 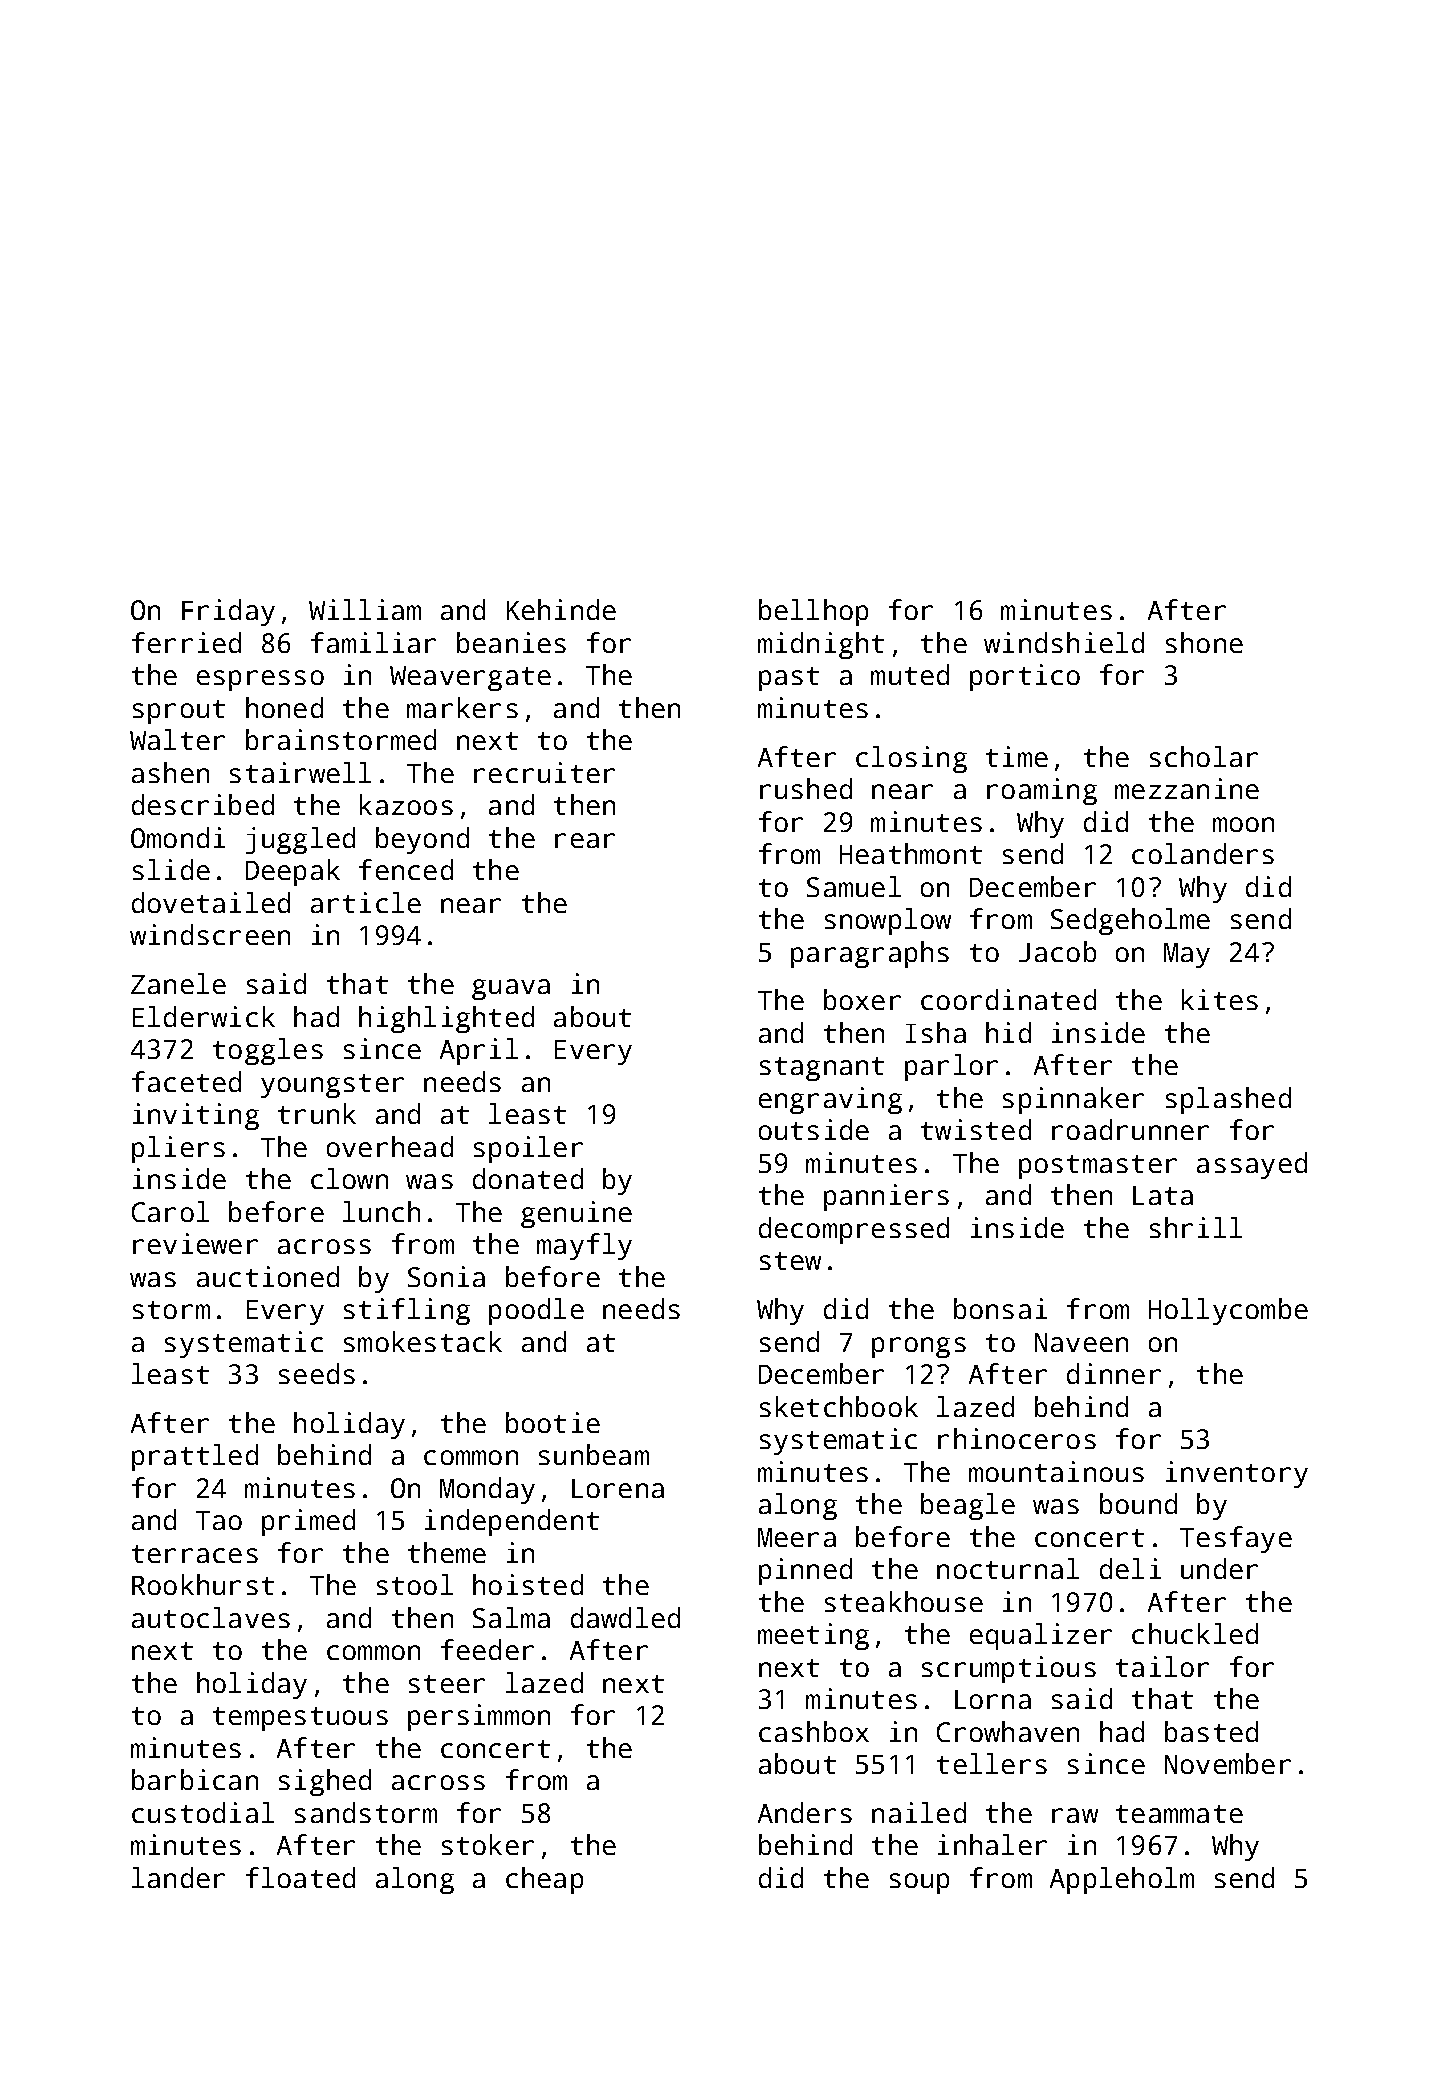 What do you see at coordinates (1187, 788) in the screenshot?
I see `mezzanine` at bounding box center [1187, 788].
